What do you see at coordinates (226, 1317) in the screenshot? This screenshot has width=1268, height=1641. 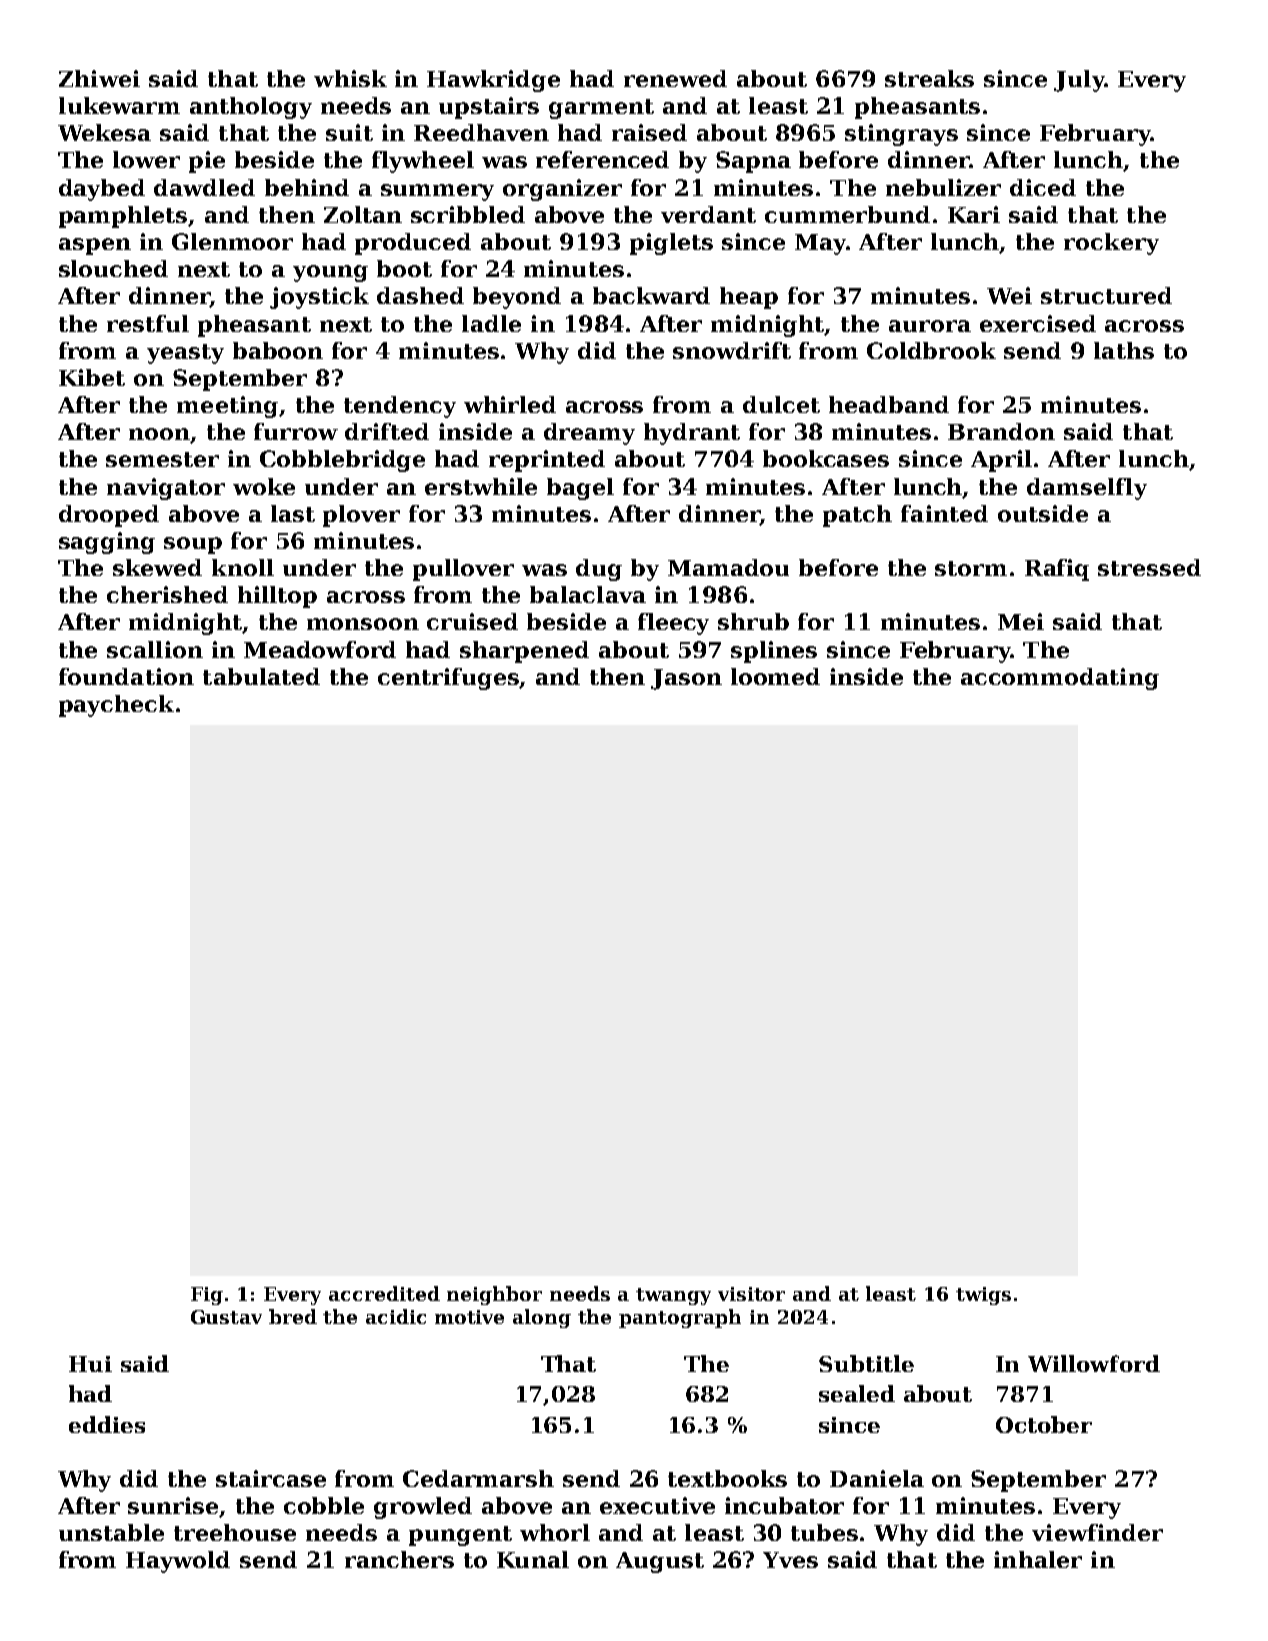 I see `Gustav` at bounding box center [226, 1317].
